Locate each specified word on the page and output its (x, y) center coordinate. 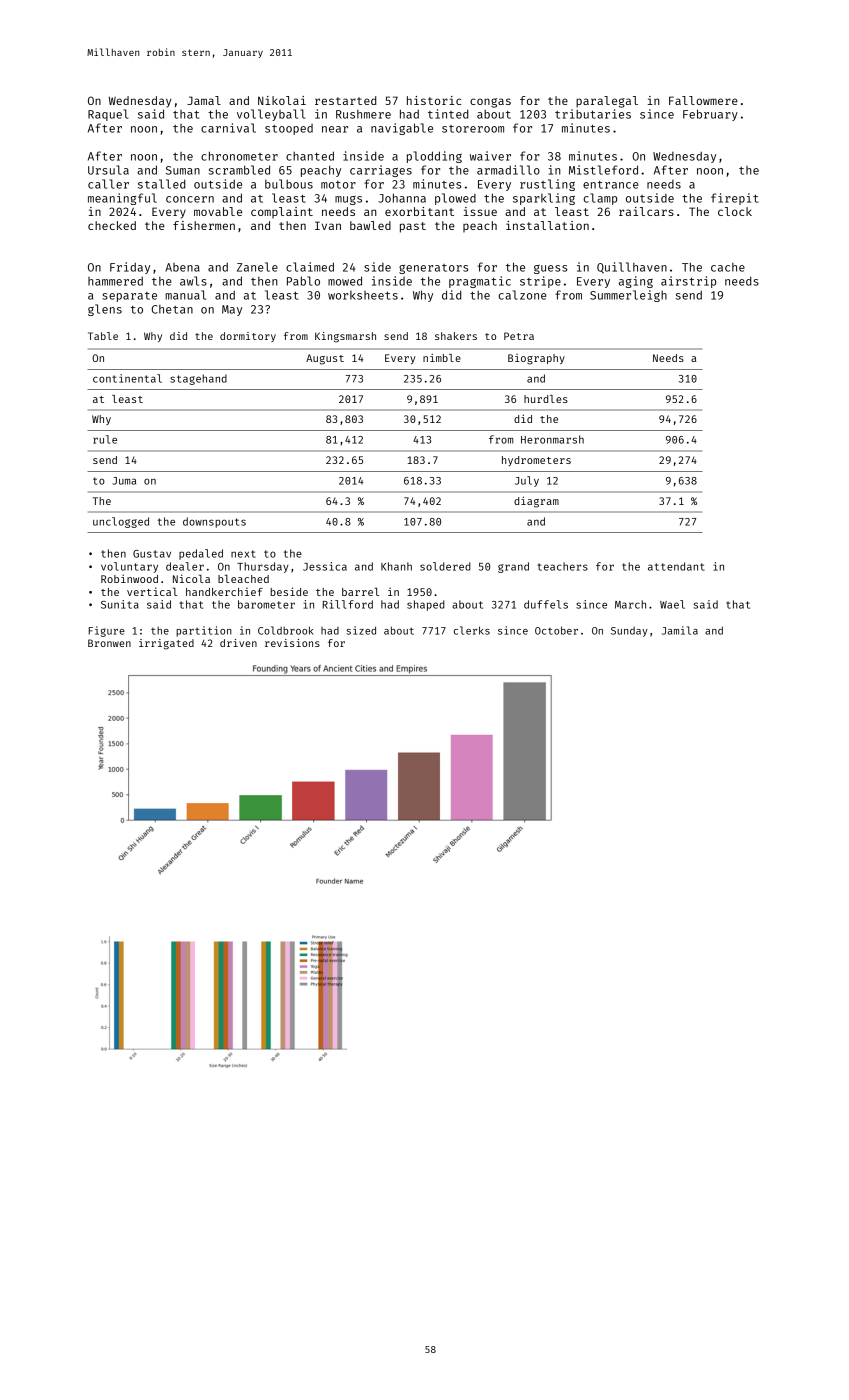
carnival (228, 128)
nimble (442, 357)
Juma (124, 481)
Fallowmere (703, 100)
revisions (292, 643)
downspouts (214, 522)
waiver (490, 156)
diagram (536, 502)
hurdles (546, 399)
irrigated (166, 644)
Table (103, 336)
